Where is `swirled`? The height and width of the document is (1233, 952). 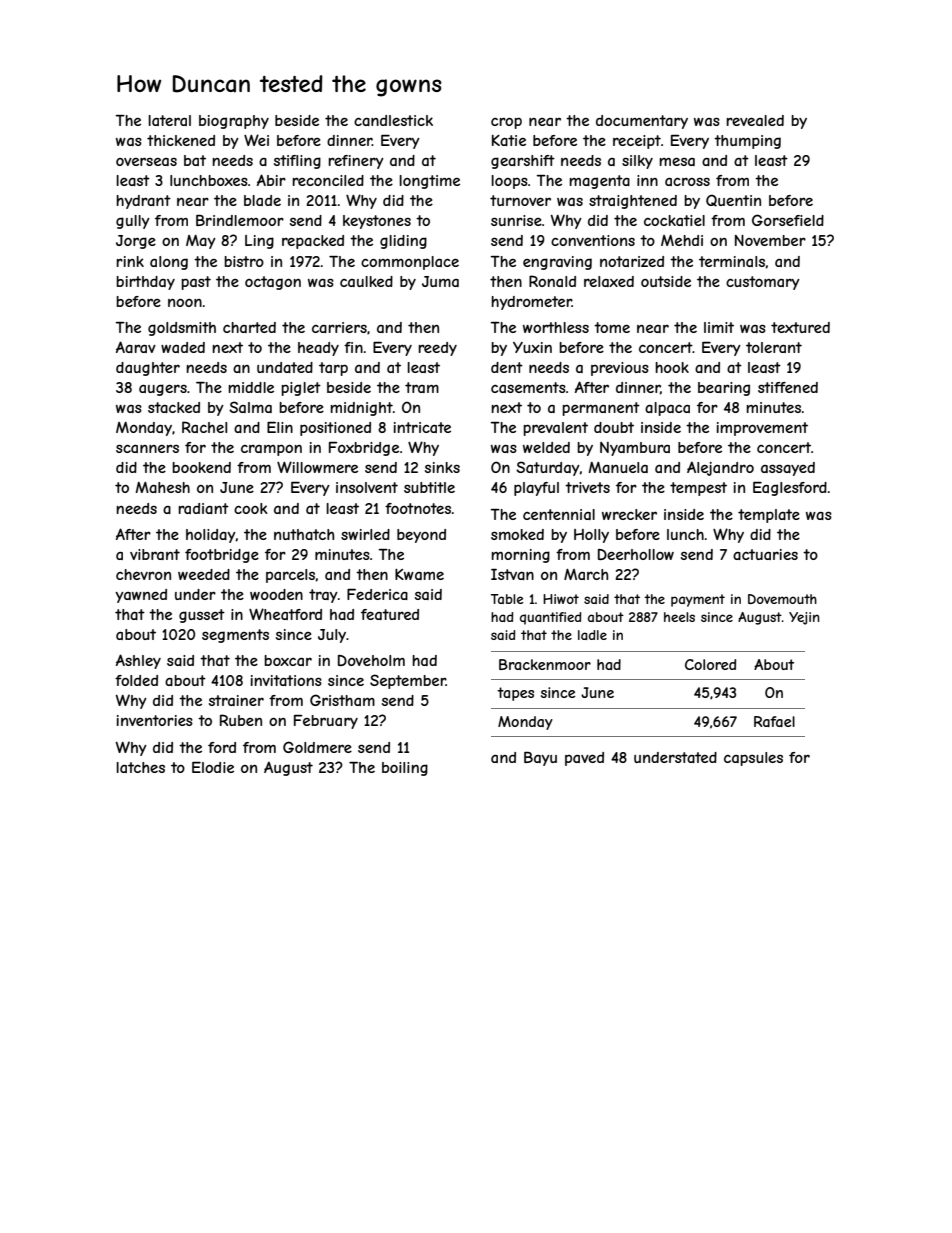 swirled is located at coordinates (365, 534).
